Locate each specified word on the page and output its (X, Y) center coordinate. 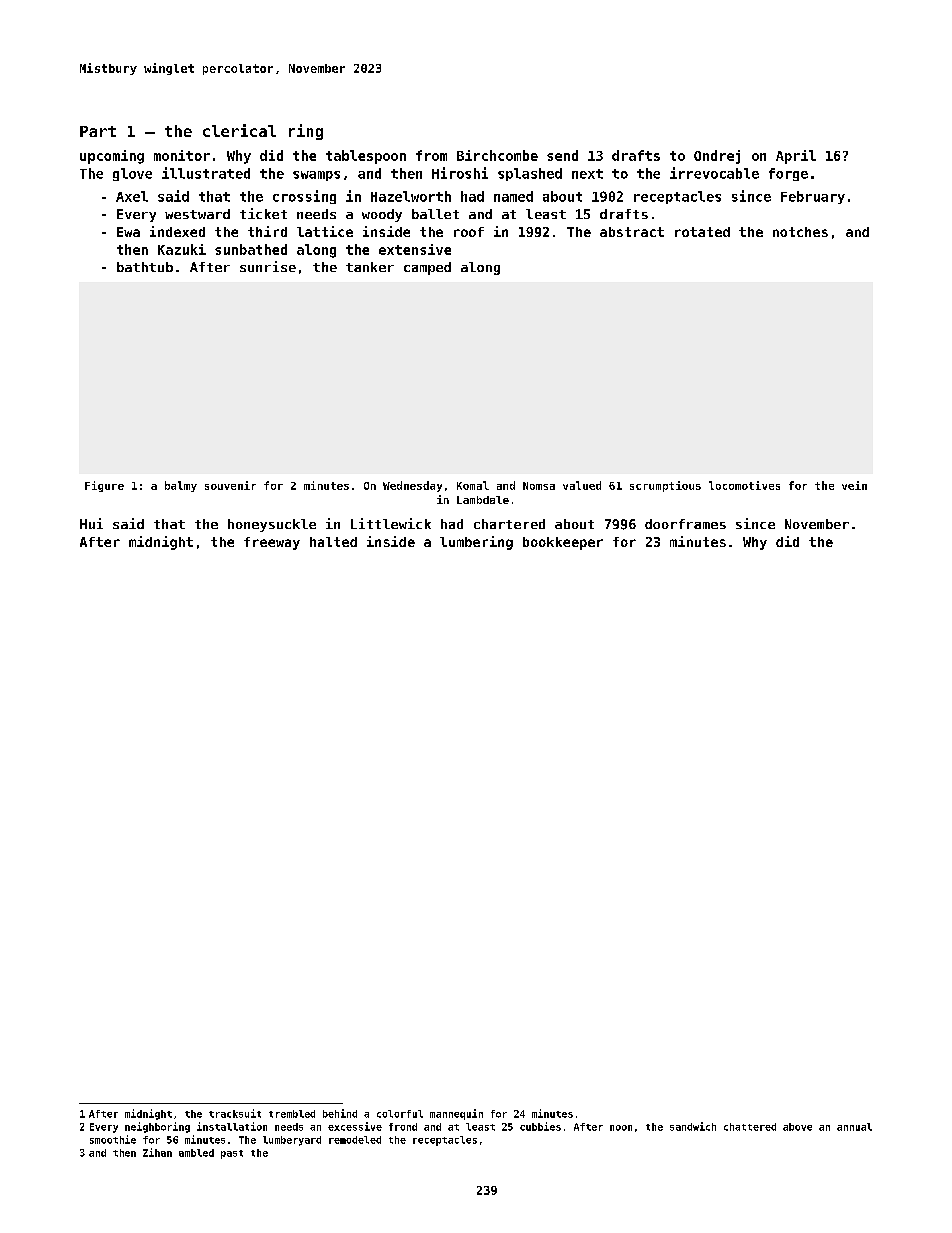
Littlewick (391, 523)
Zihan (157, 1152)
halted (333, 542)
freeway (272, 543)
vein (854, 485)
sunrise (268, 266)
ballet (435, 214)
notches (800, 232)
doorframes (685, 524)
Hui (91, 523)
